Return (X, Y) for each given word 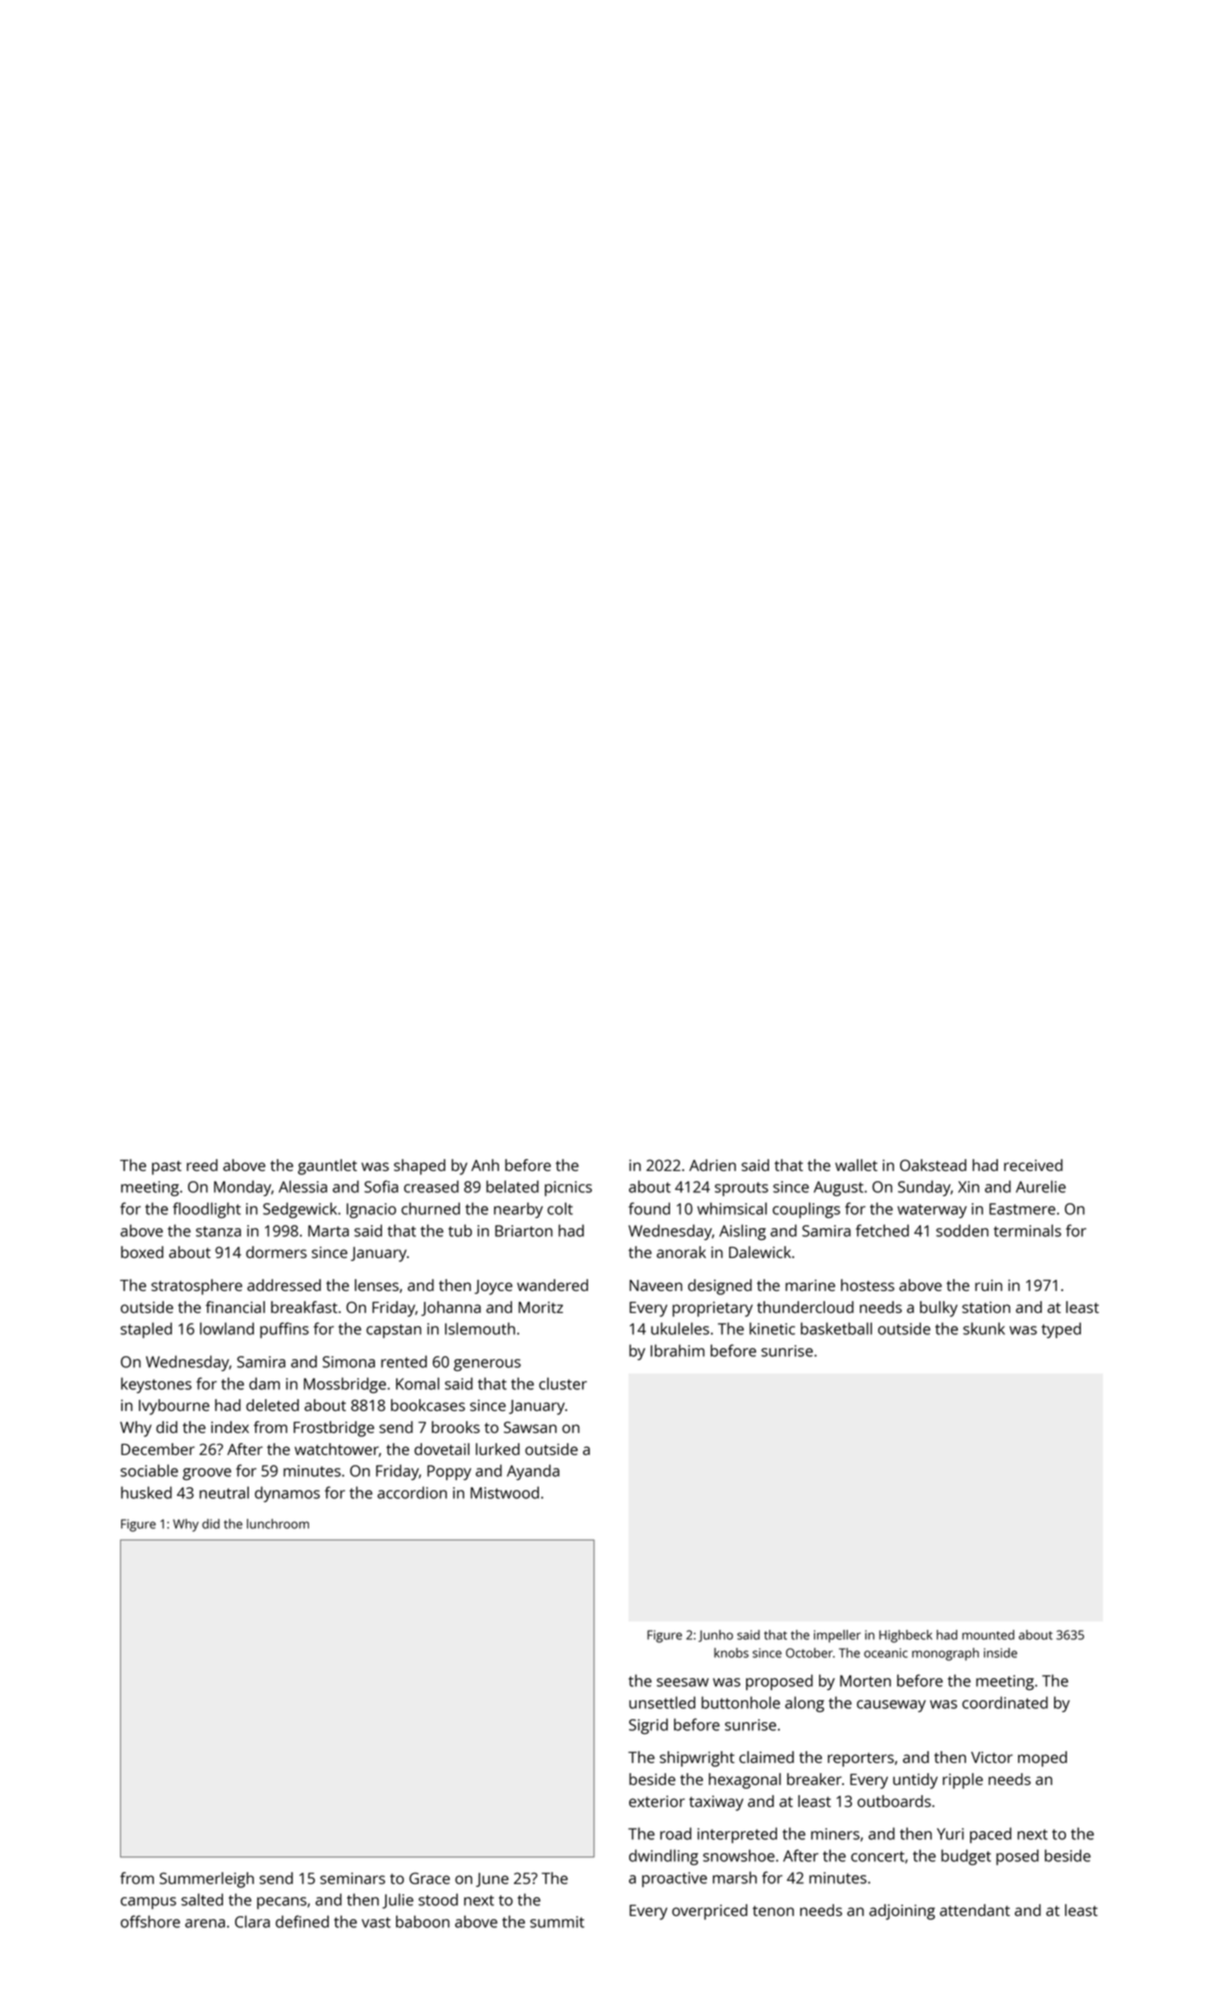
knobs (731, 1653)
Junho (715, 1636)
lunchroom (278, 1524)
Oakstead (933, 1165)
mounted (988, 1635)
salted (202, 1899)
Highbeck (905, 1636)
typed (1061, 1330)
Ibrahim (678, 1350)
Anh (485, 1165)
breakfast (304, 1307)
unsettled (662, 1702)
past (167, 1168)
